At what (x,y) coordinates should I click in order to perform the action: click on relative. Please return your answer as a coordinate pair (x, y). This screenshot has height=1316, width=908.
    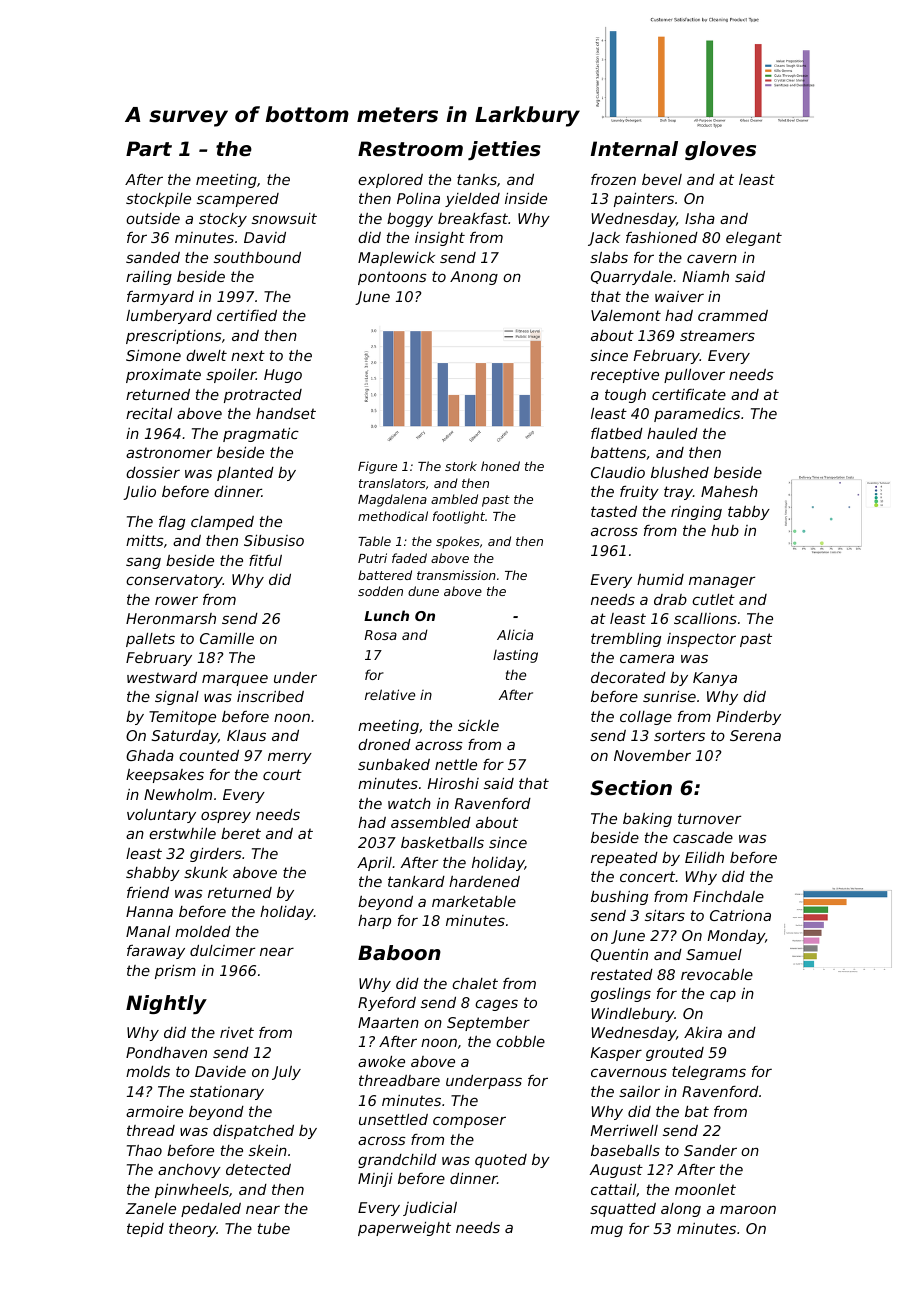
    Looking at the image, I should click on (390, 694).
